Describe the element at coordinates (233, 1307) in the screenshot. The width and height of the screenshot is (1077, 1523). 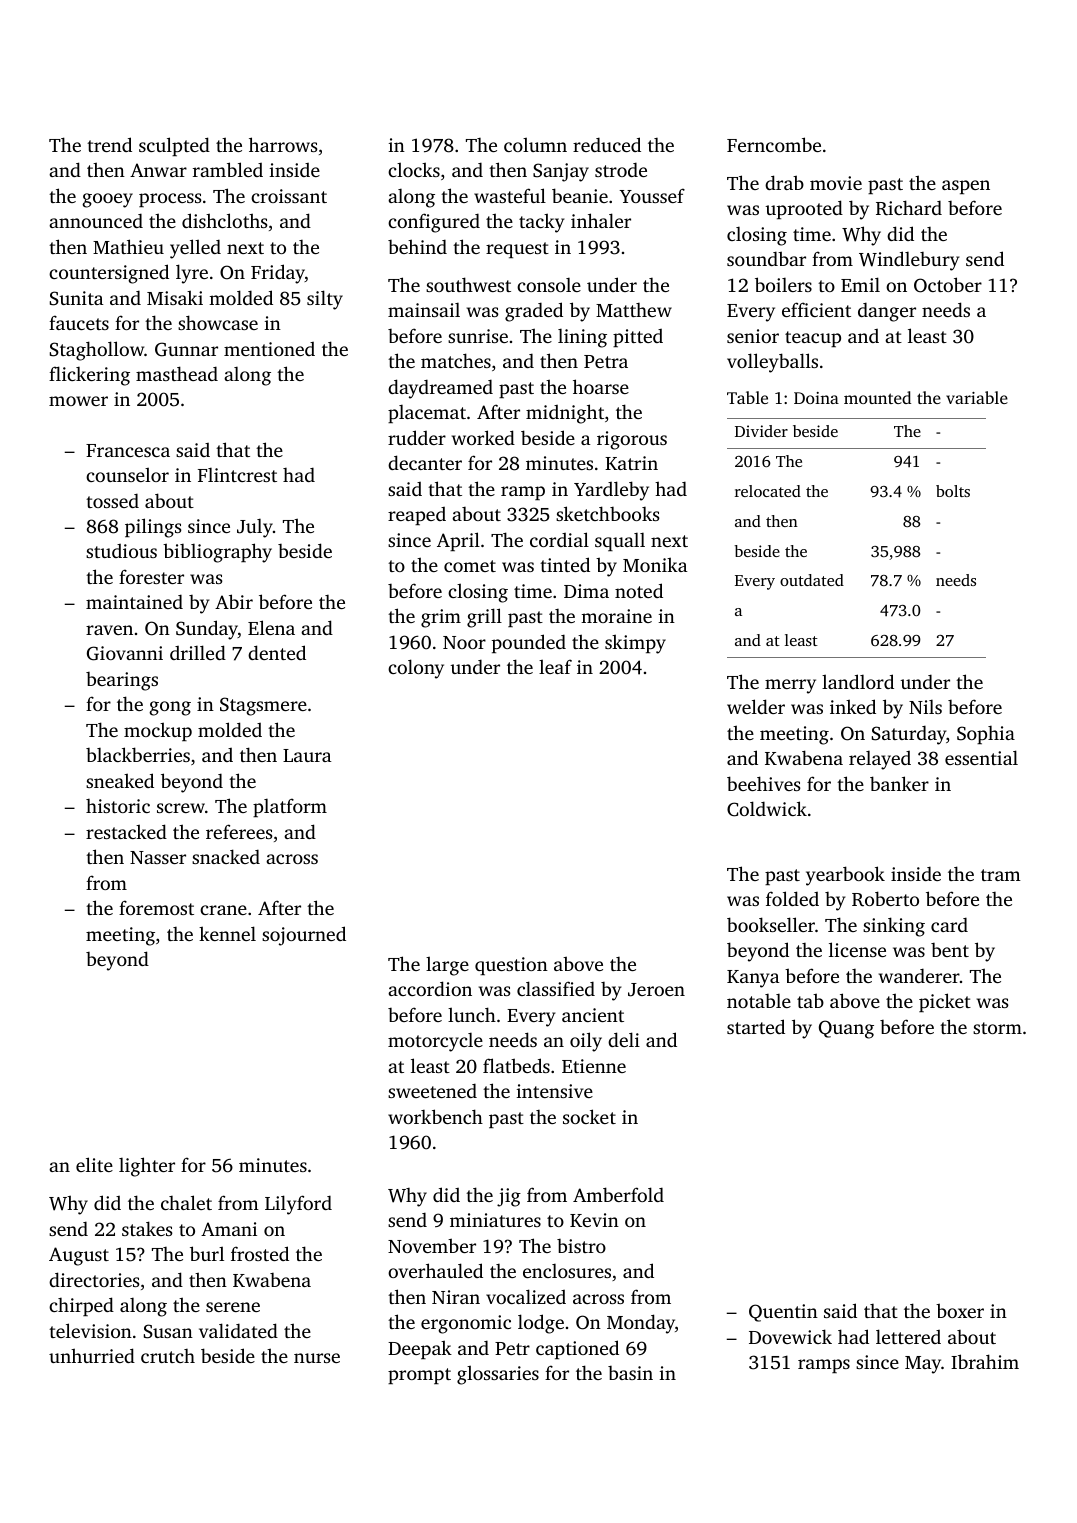
I see `serene` at that location.
